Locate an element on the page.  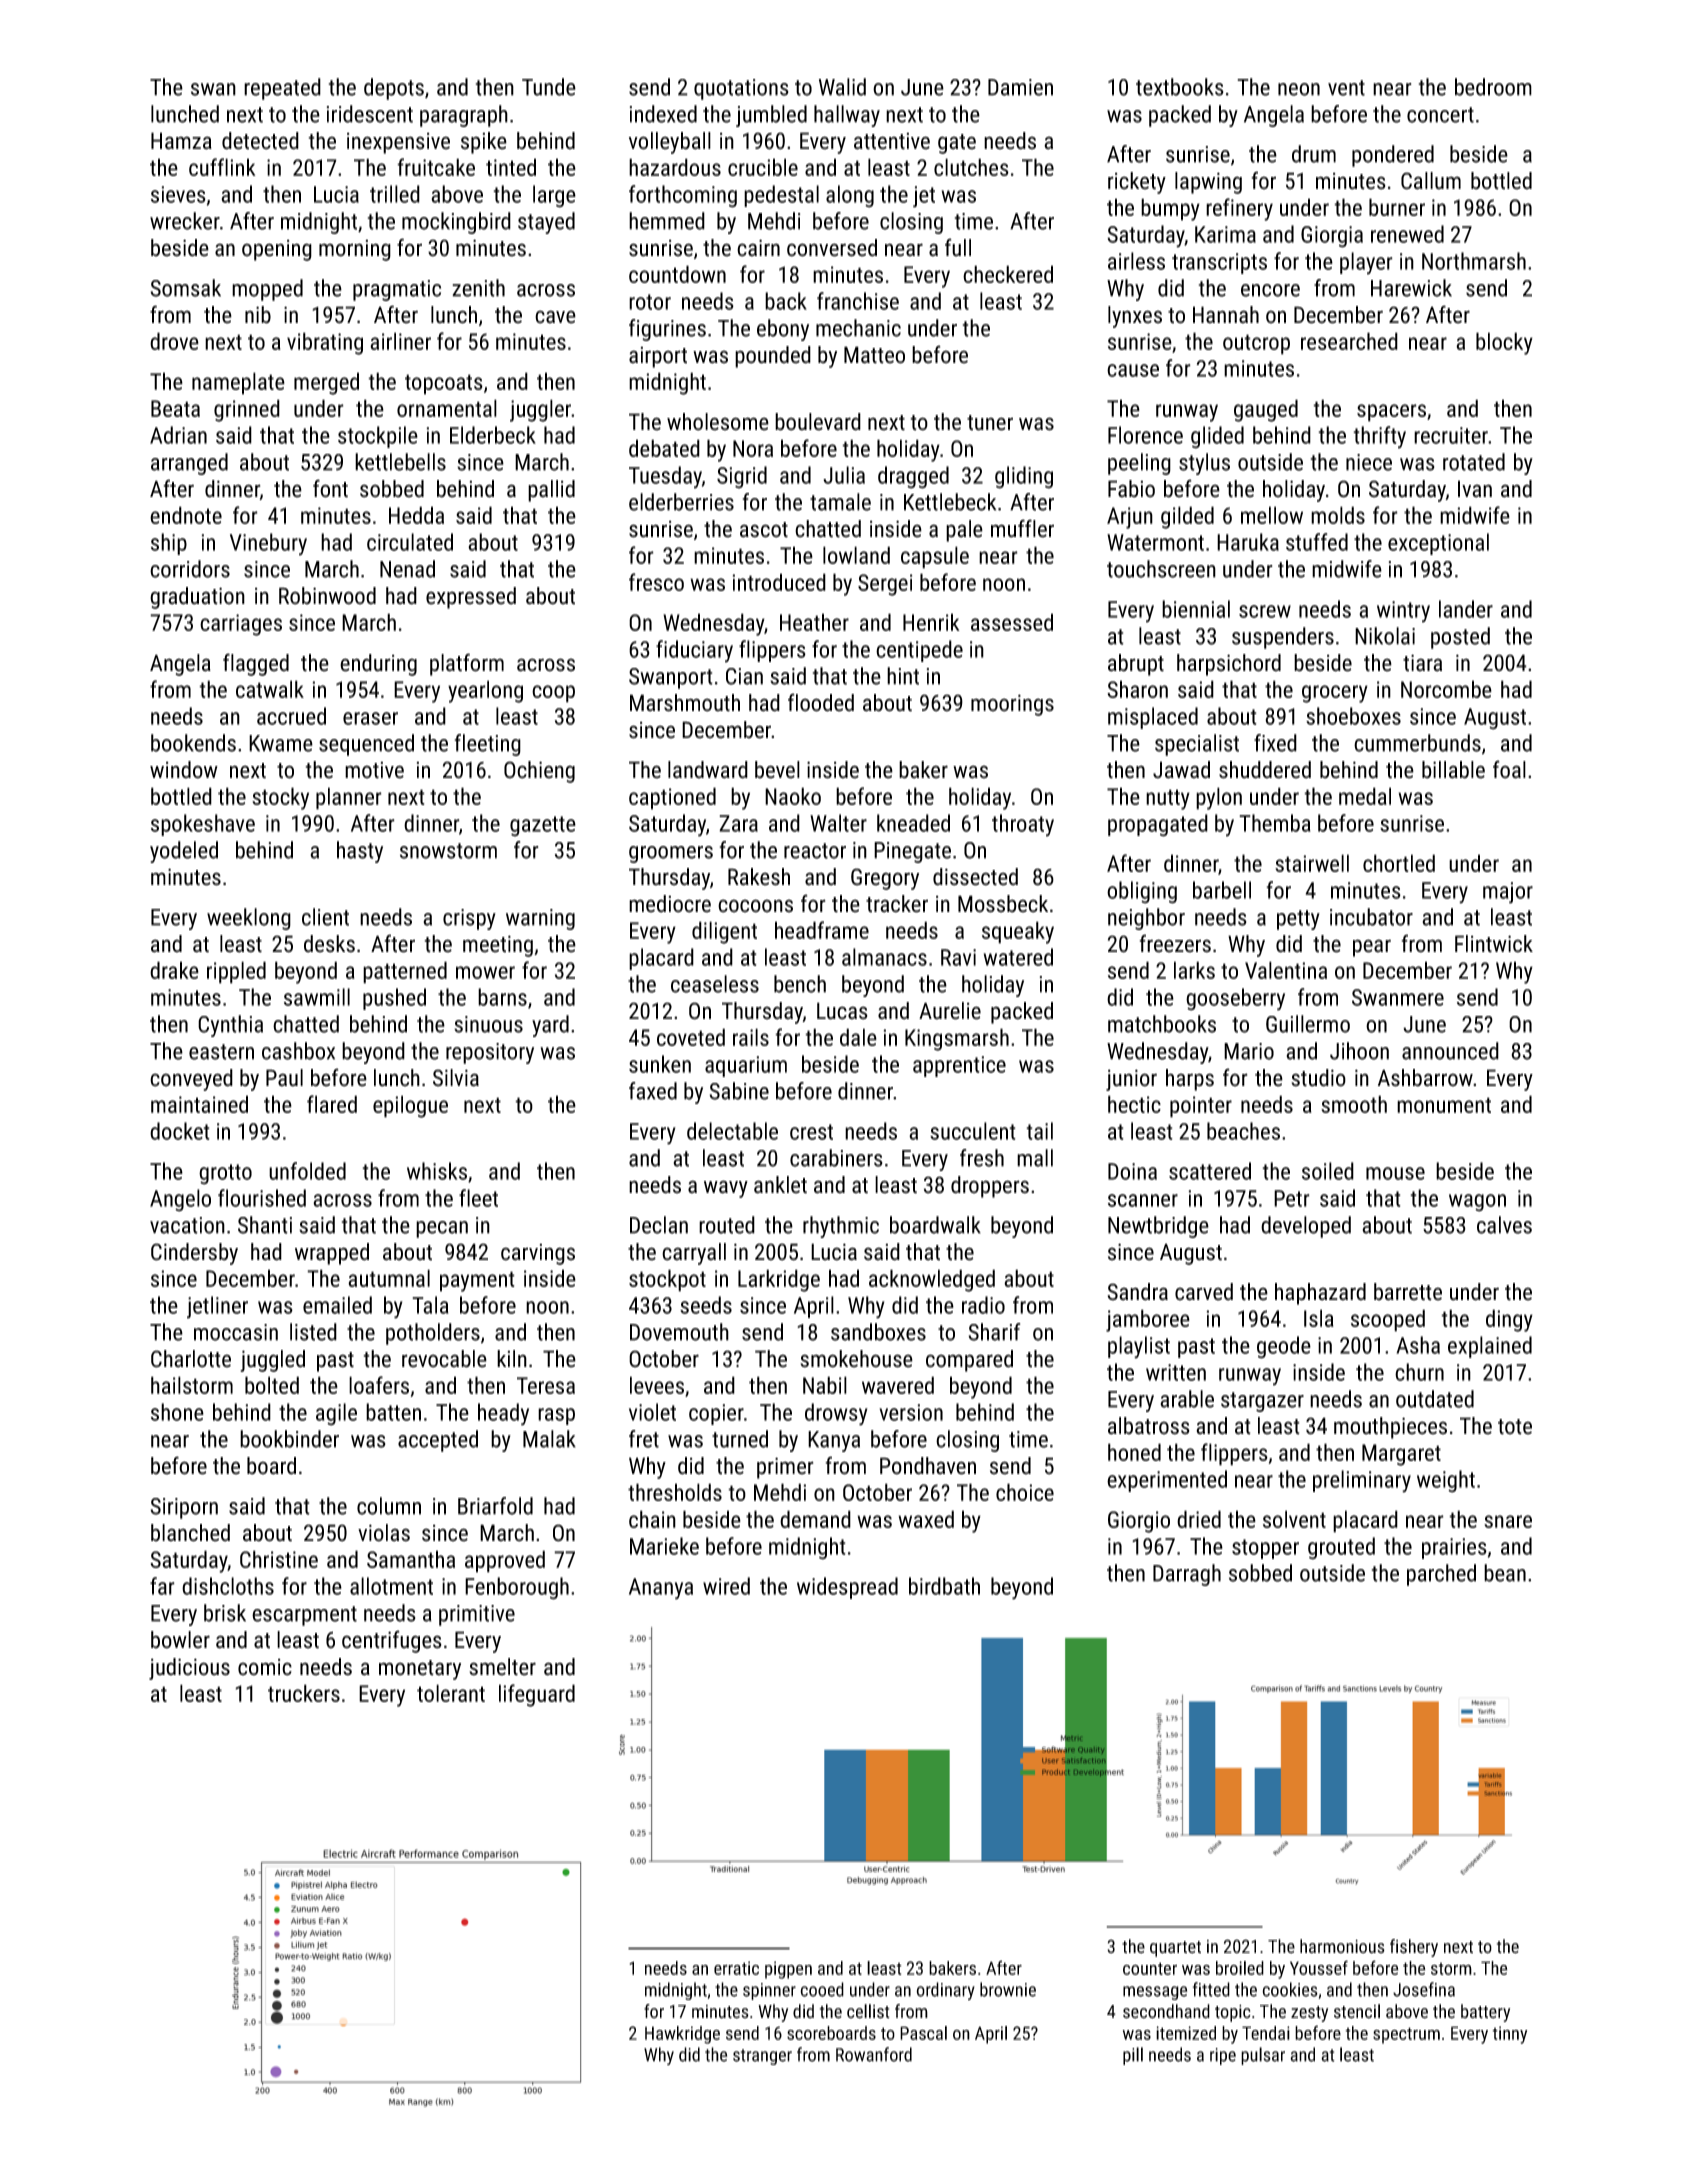
Ochieng is located at coordinates (539, 772).
